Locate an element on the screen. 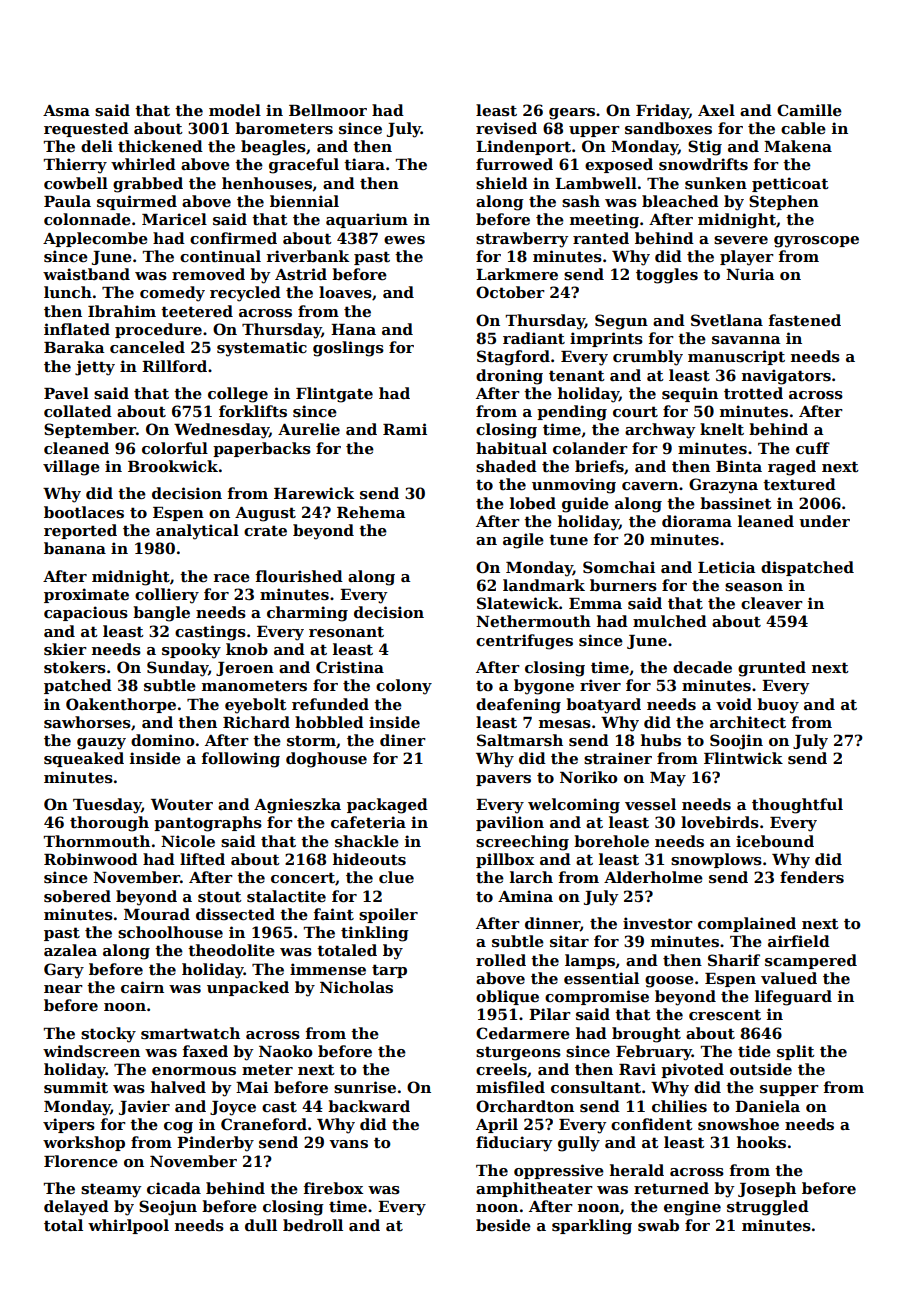  knelt is located at coordinates (722, 429).
